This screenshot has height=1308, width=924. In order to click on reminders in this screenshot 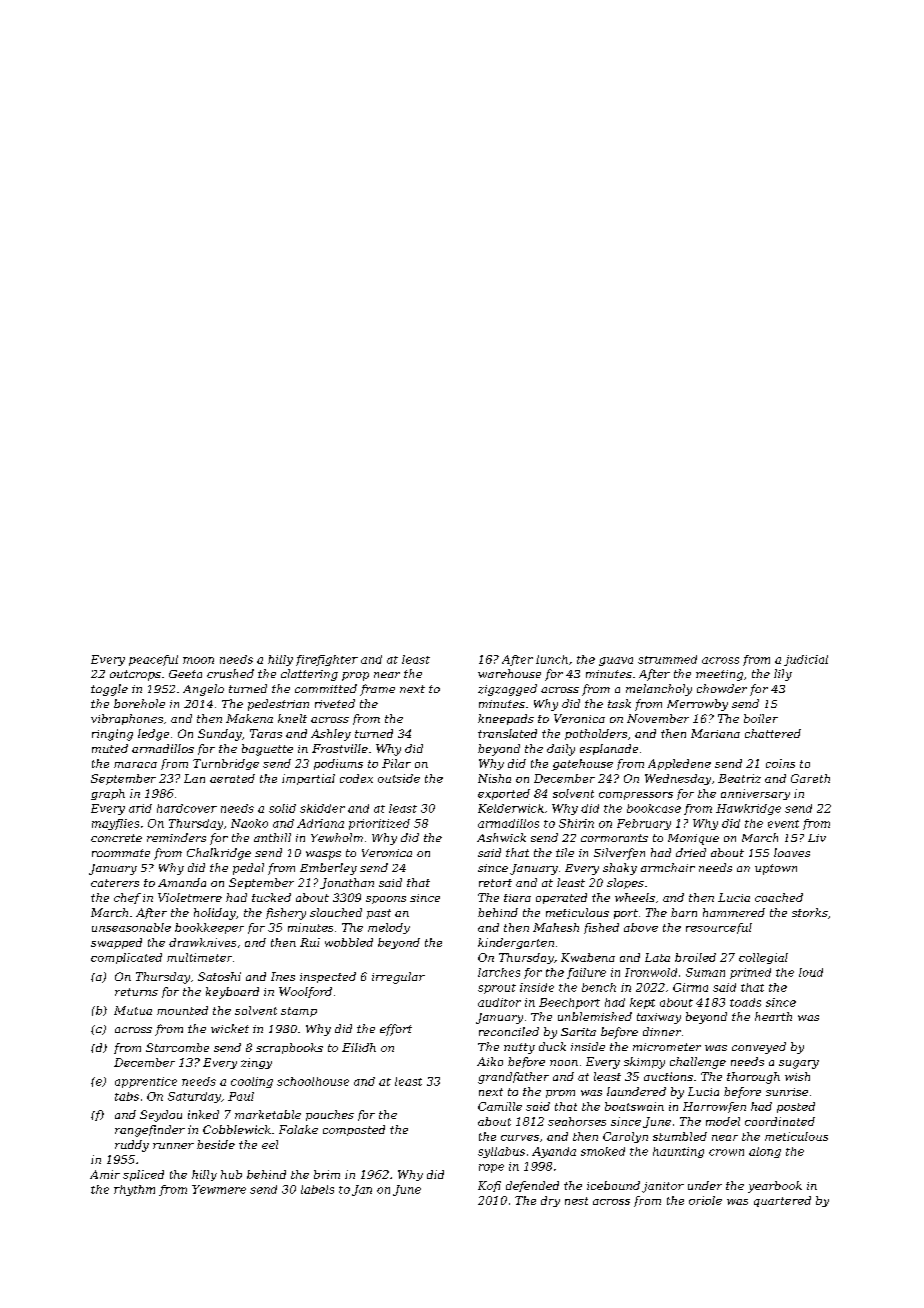, I will do `click(176, 837)`.
